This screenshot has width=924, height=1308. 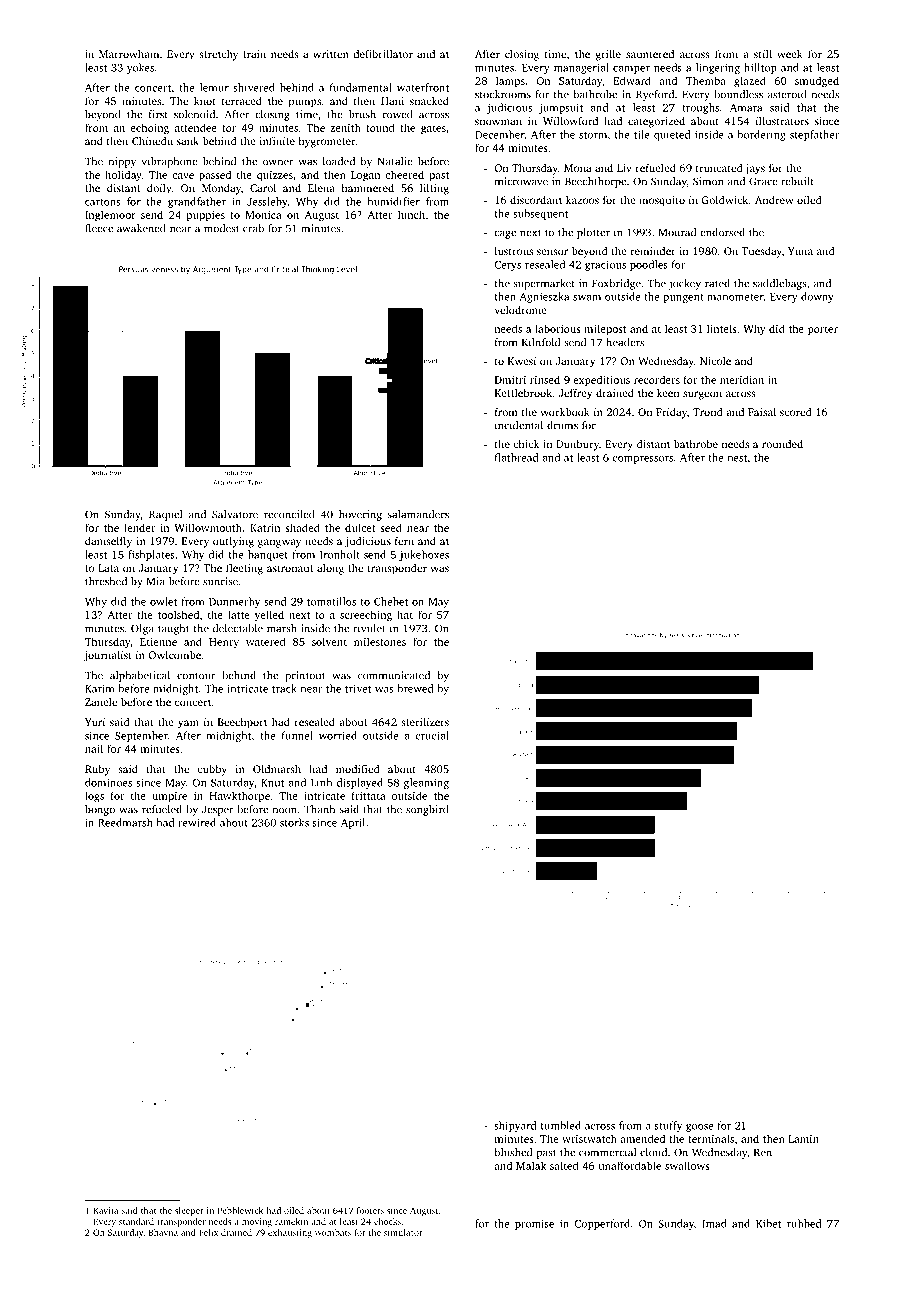 I want to click on songbird, so click(x=427, y=810).
